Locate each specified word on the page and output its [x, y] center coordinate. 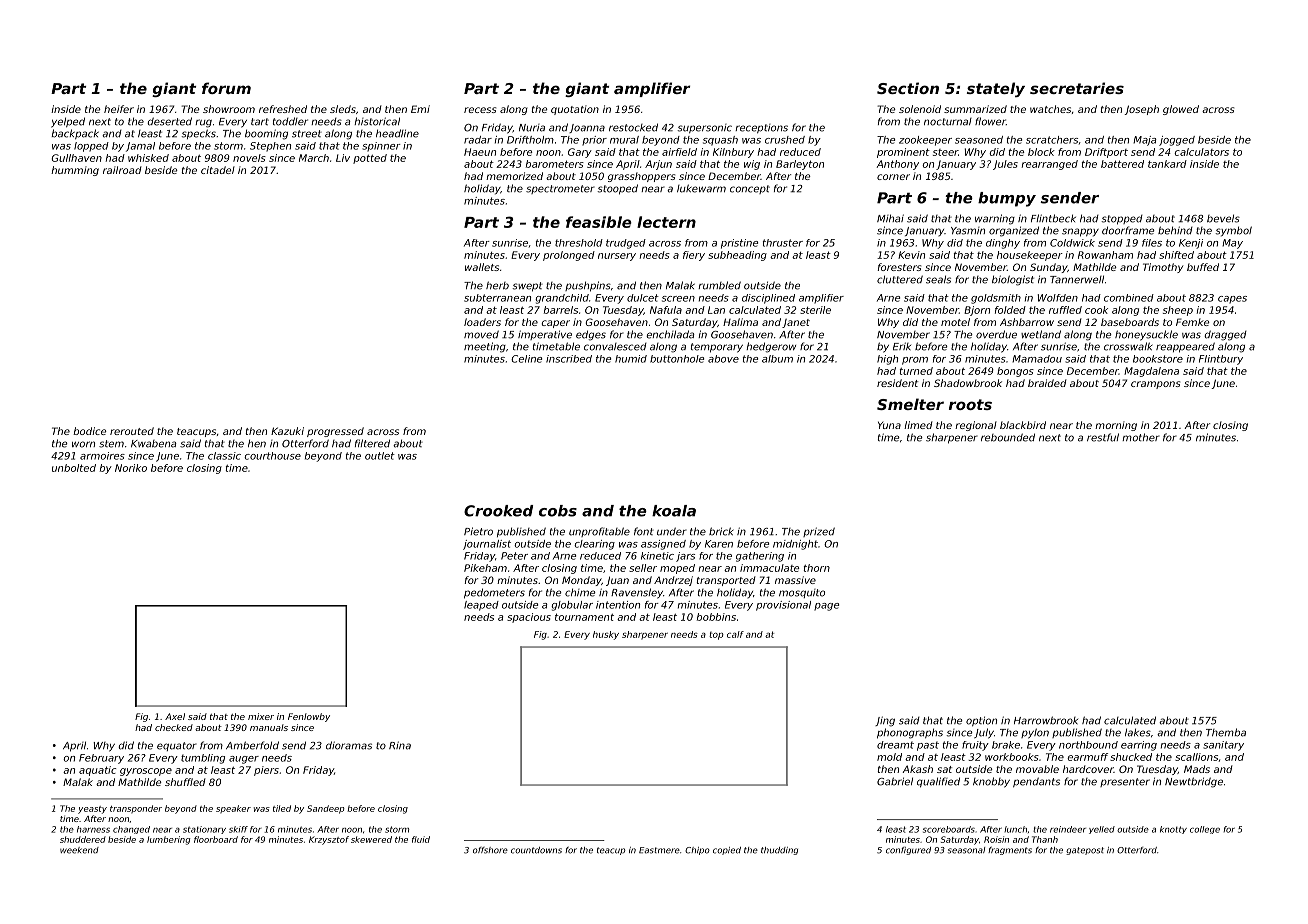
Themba [1226, 732]
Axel [175, 716]
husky [606, 635]
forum [226, 88]
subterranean [497, 298]
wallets [482, 267]
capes [1232, 300]
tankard [1167, 164]
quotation [575, 110]
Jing [885, 721]
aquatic [97, 771]
